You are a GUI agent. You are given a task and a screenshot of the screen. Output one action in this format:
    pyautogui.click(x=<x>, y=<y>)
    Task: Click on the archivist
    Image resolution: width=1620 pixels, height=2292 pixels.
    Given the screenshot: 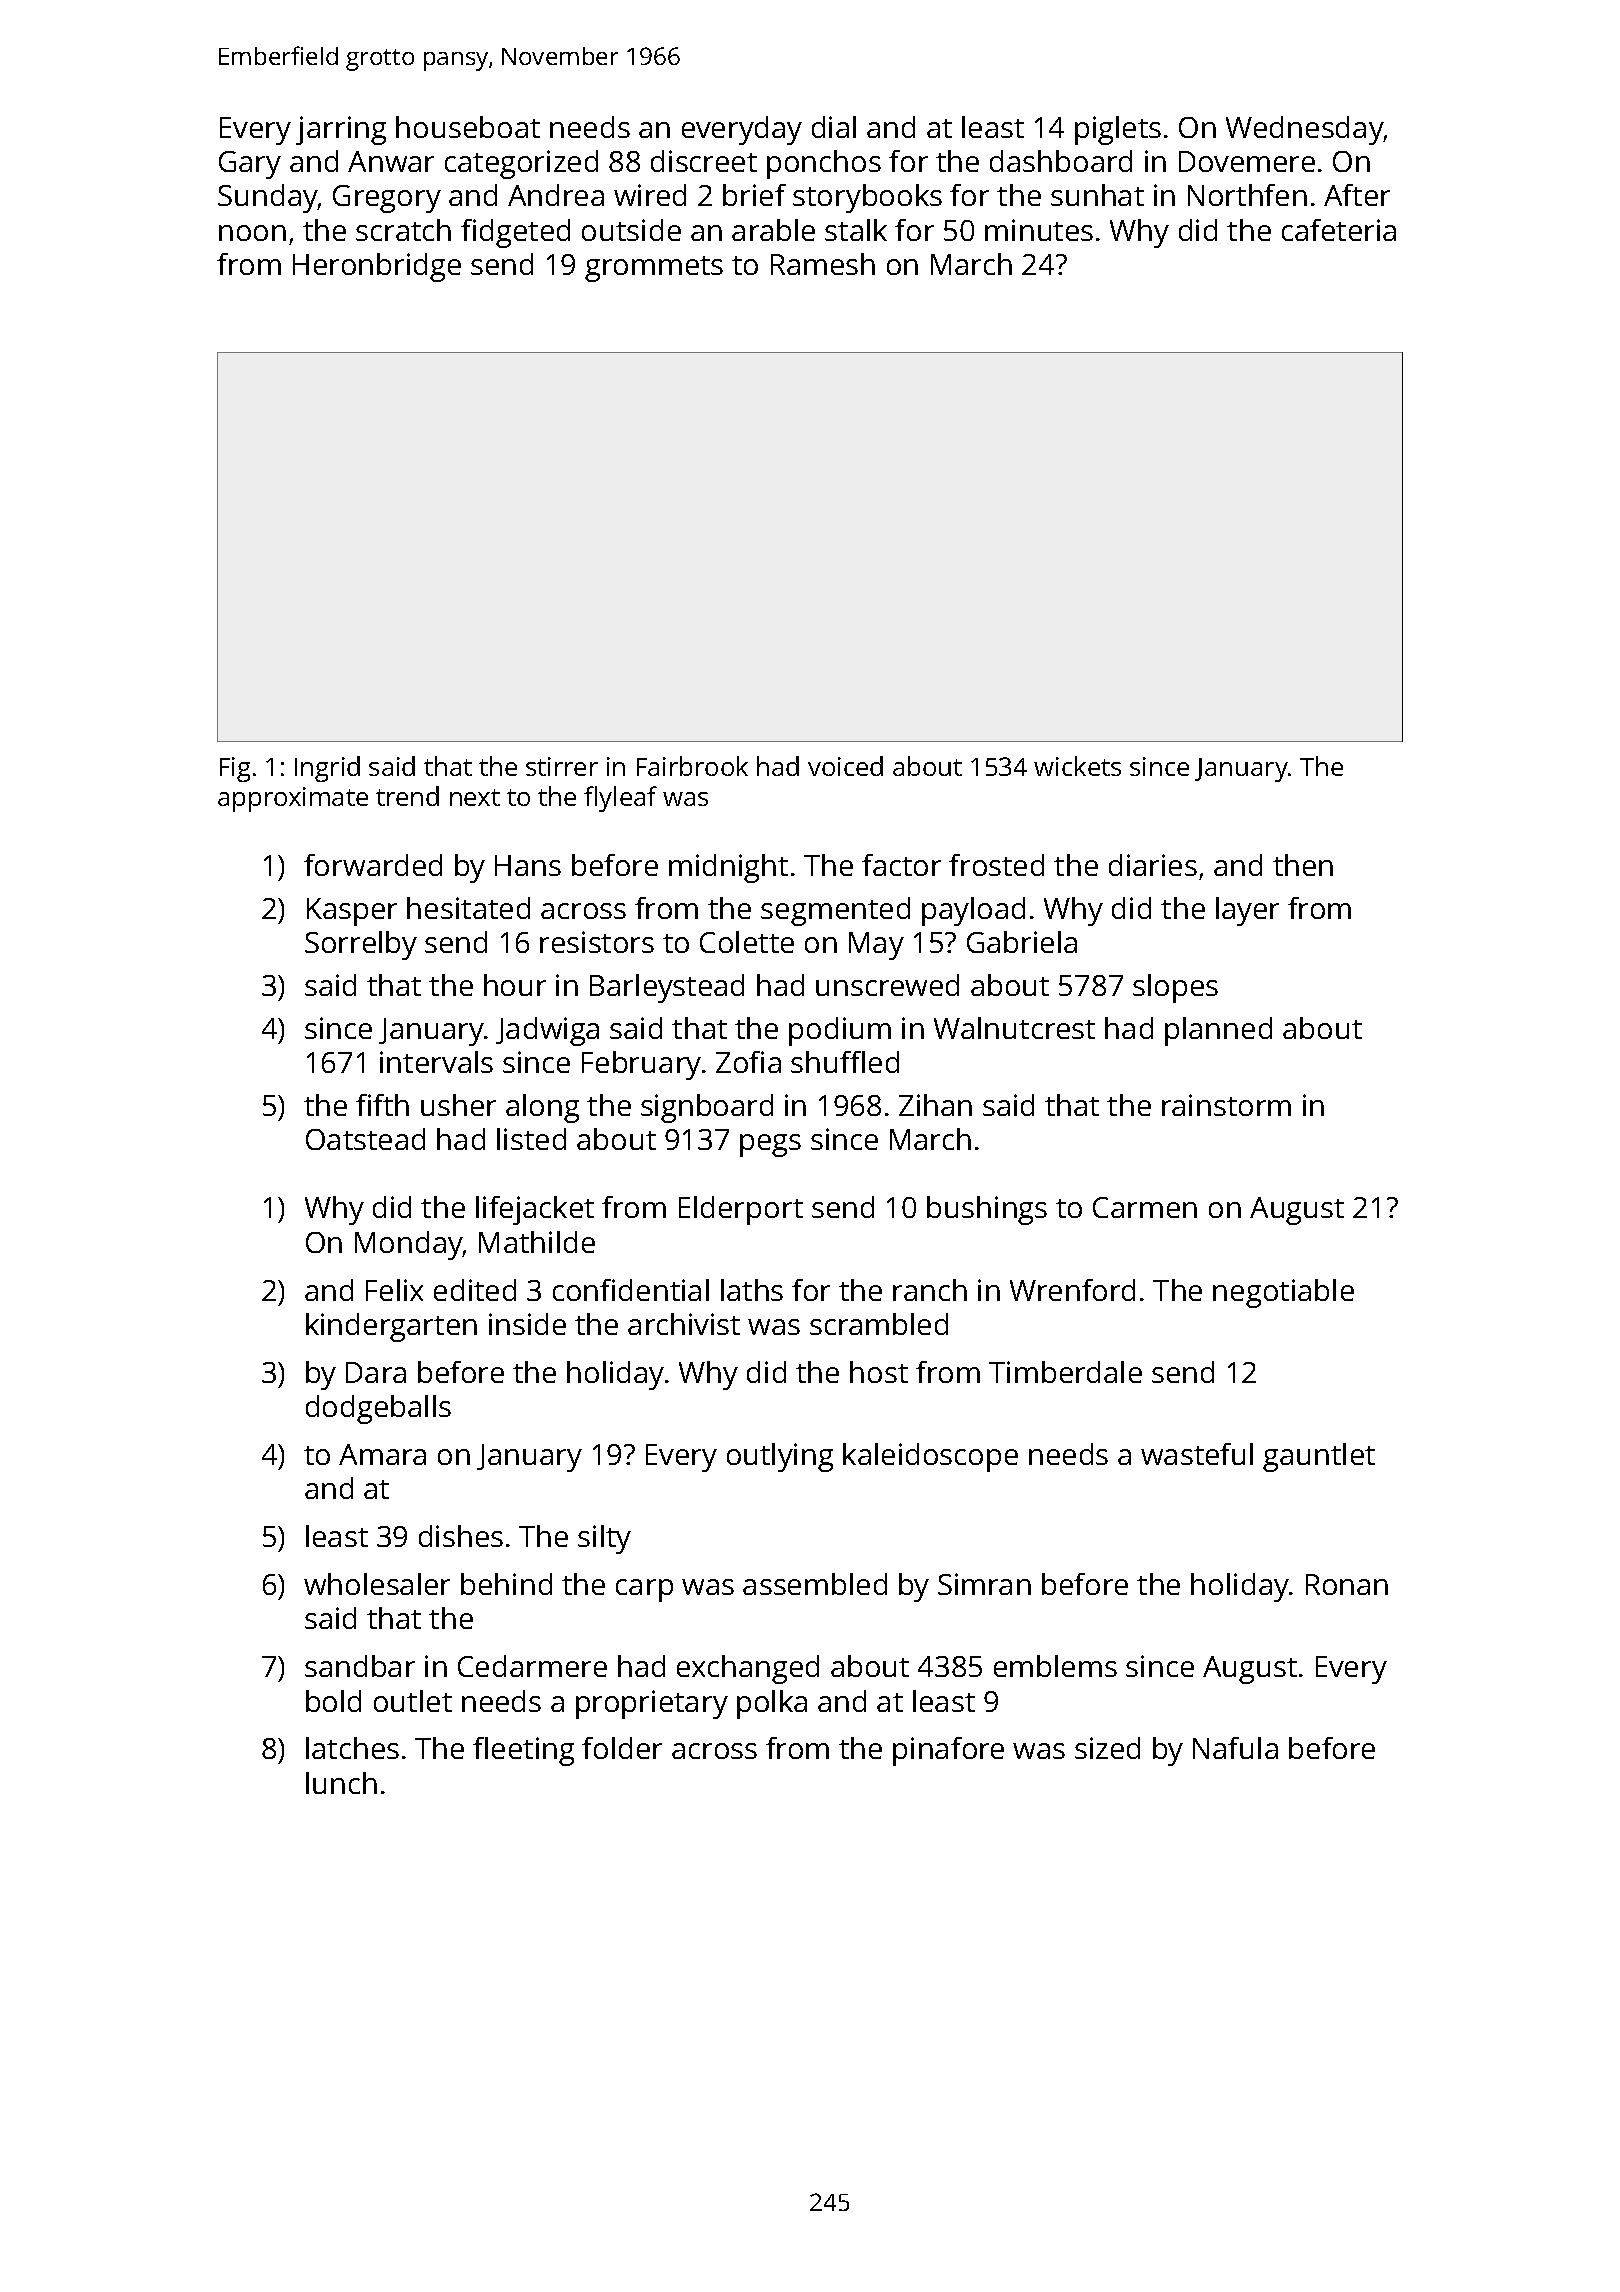 What is the action you would take?
    pyautogui.click(x=684, y=1324)
